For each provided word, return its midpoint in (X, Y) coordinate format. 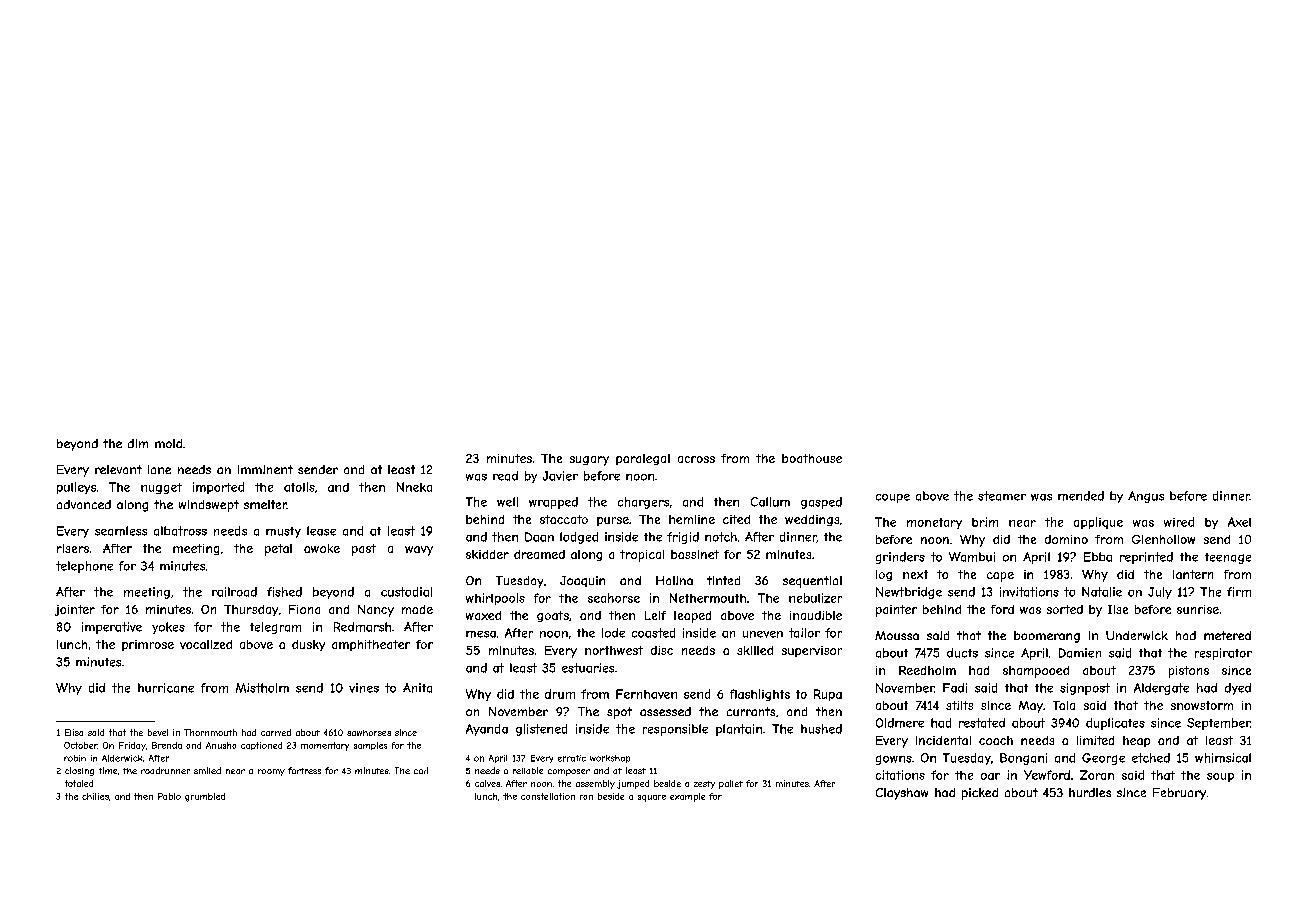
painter (896, 611)
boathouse (812, 458)
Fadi (955, 688)
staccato (564, 519)
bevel (158, 732)
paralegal (643, 459)
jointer (75, 610)
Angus (1146, 497)
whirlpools (495, 599)
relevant (118, 469)
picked (980, 794)
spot (619, 713)
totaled (79, 783)
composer (569, 772)
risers (73, 548)
